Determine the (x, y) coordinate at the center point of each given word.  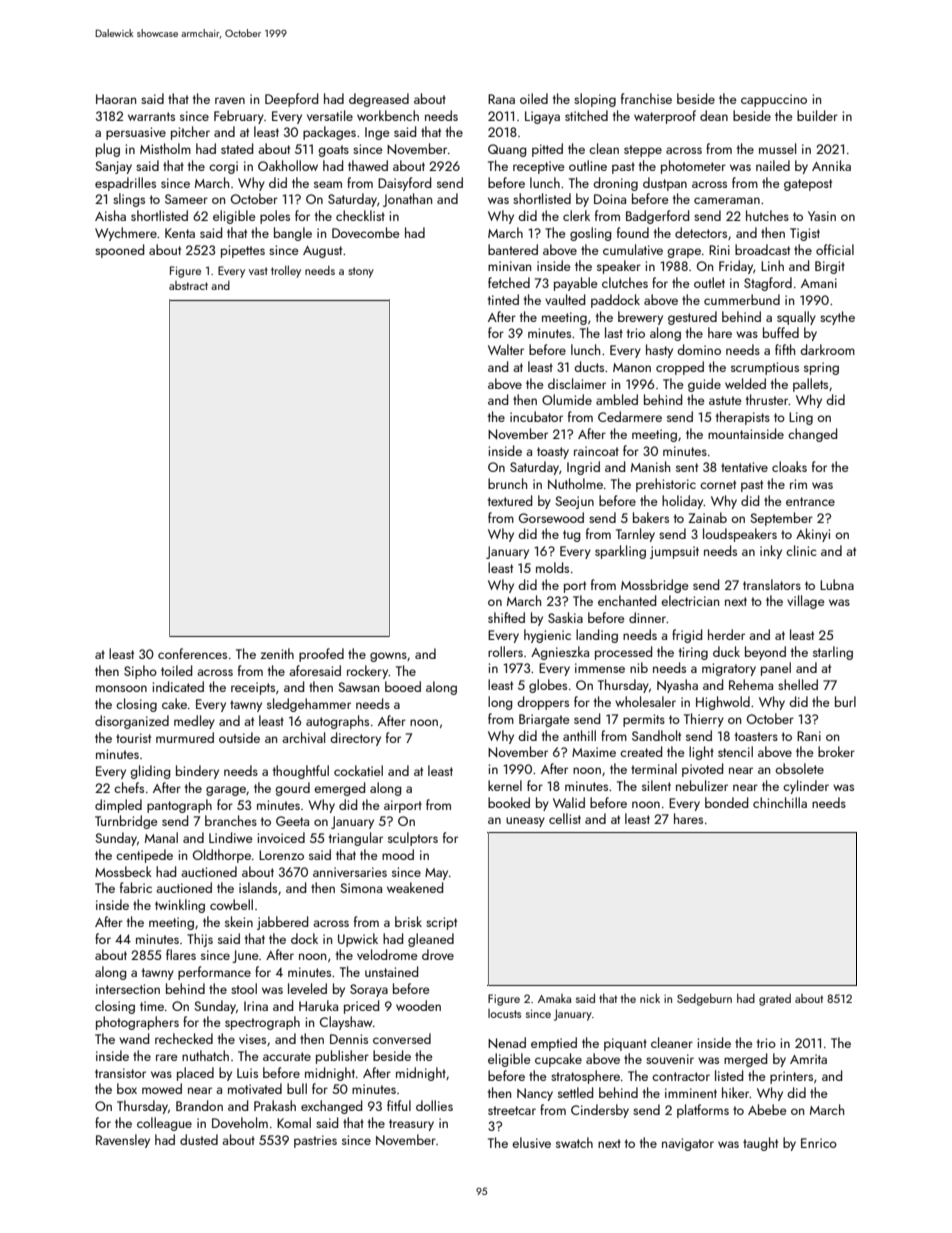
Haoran (116, 99)
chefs (129, 787)
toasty (553, 453)
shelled (798, 684)
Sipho (140, 672)
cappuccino (774, 100)
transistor (120, 1073)
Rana (501, 99)
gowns (388, 657)
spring (821, 368)
